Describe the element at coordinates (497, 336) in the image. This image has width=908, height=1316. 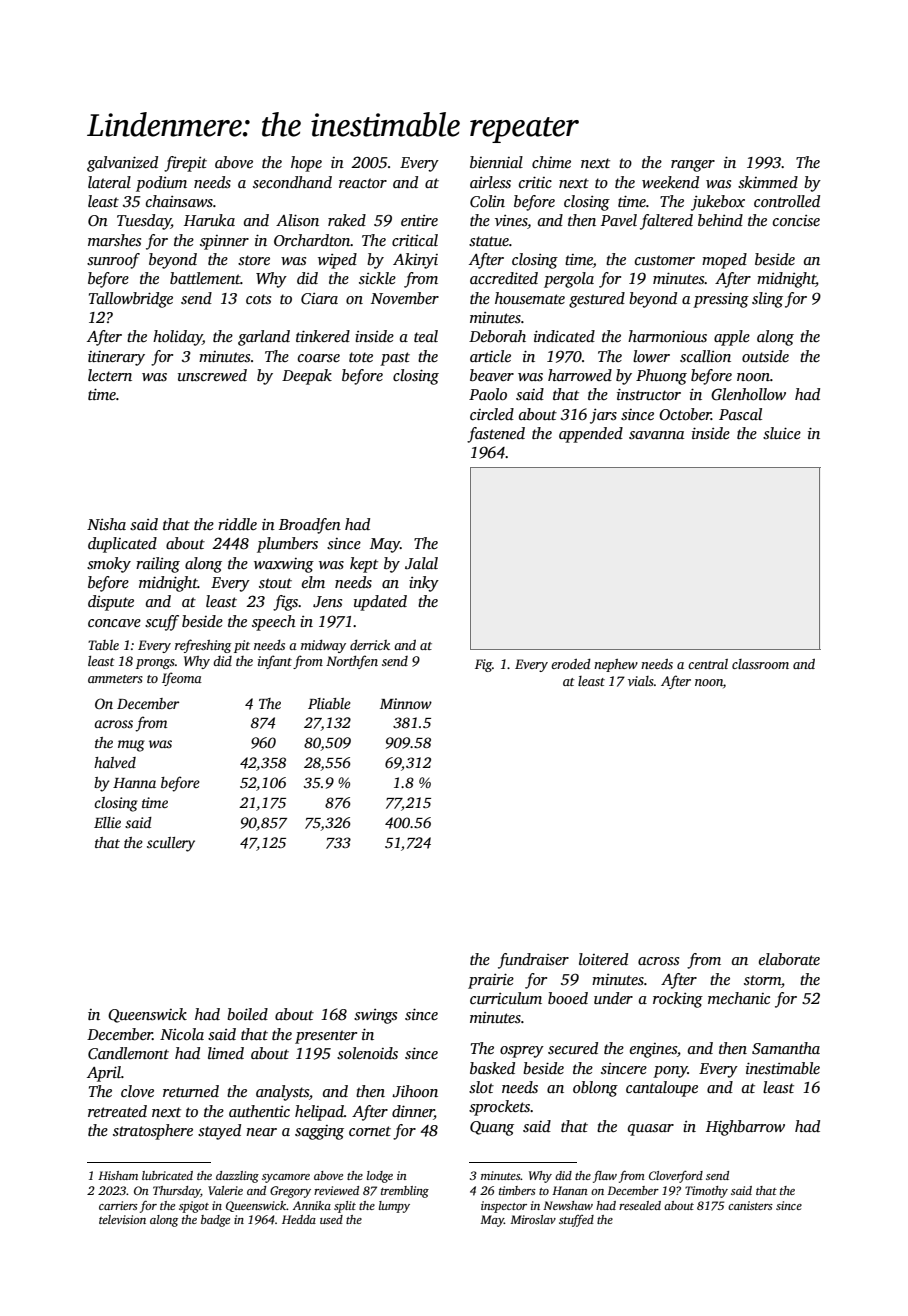
I see `Deborah` at that location.
